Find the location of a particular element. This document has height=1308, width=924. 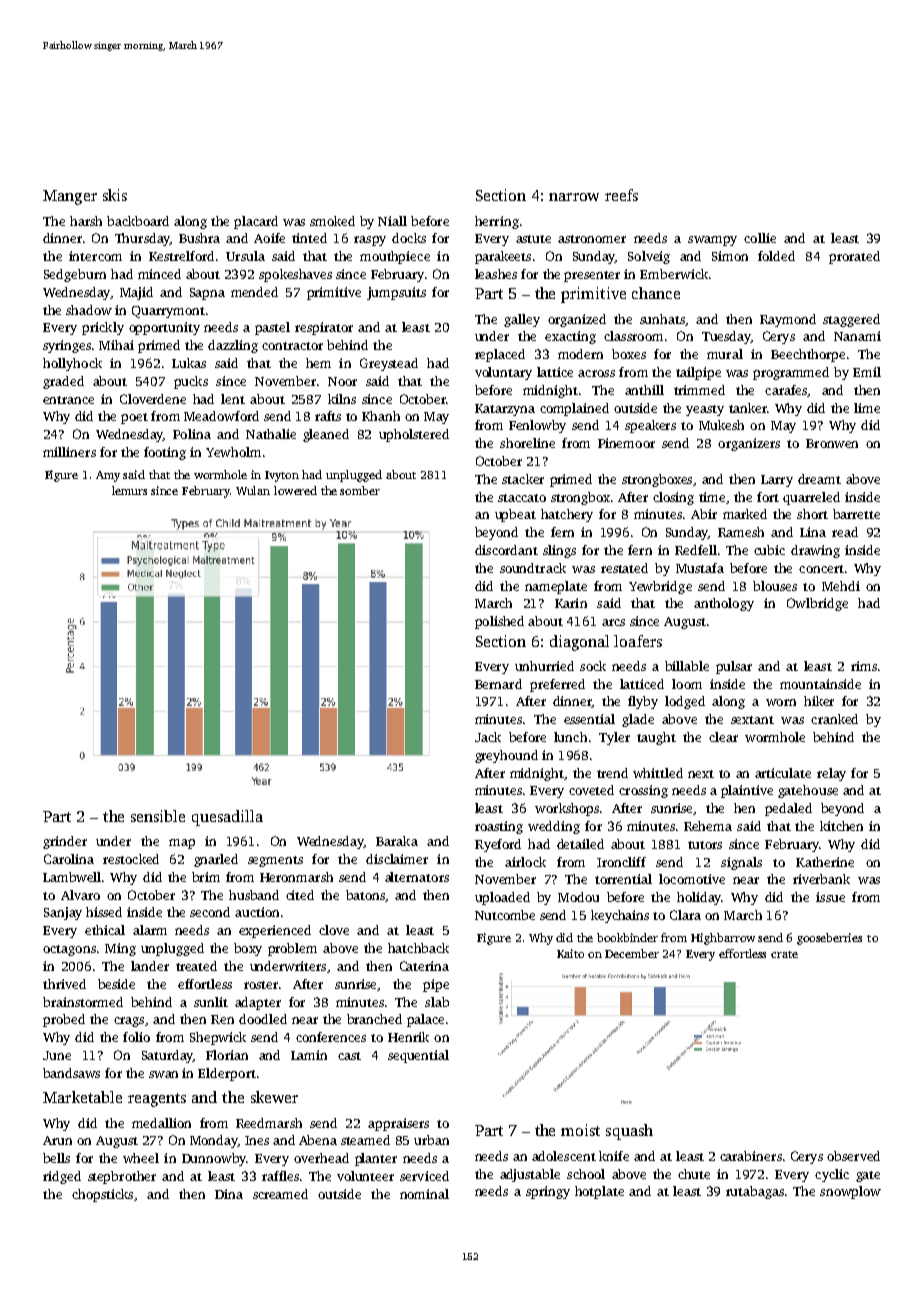

doodled is located at coordinates (263, 1019).
